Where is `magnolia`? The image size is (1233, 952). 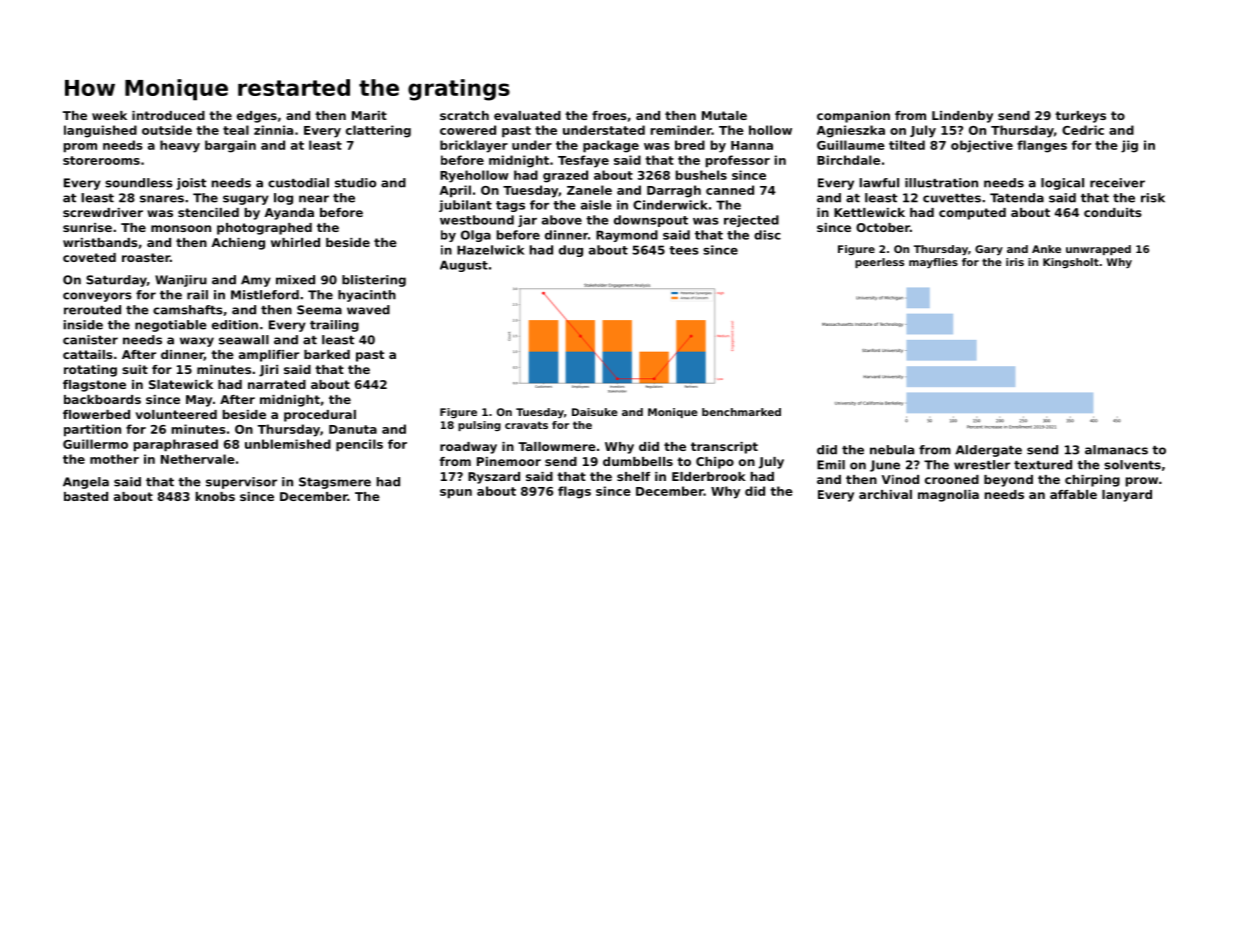
magnolia is located at coordinates (948, 496).
